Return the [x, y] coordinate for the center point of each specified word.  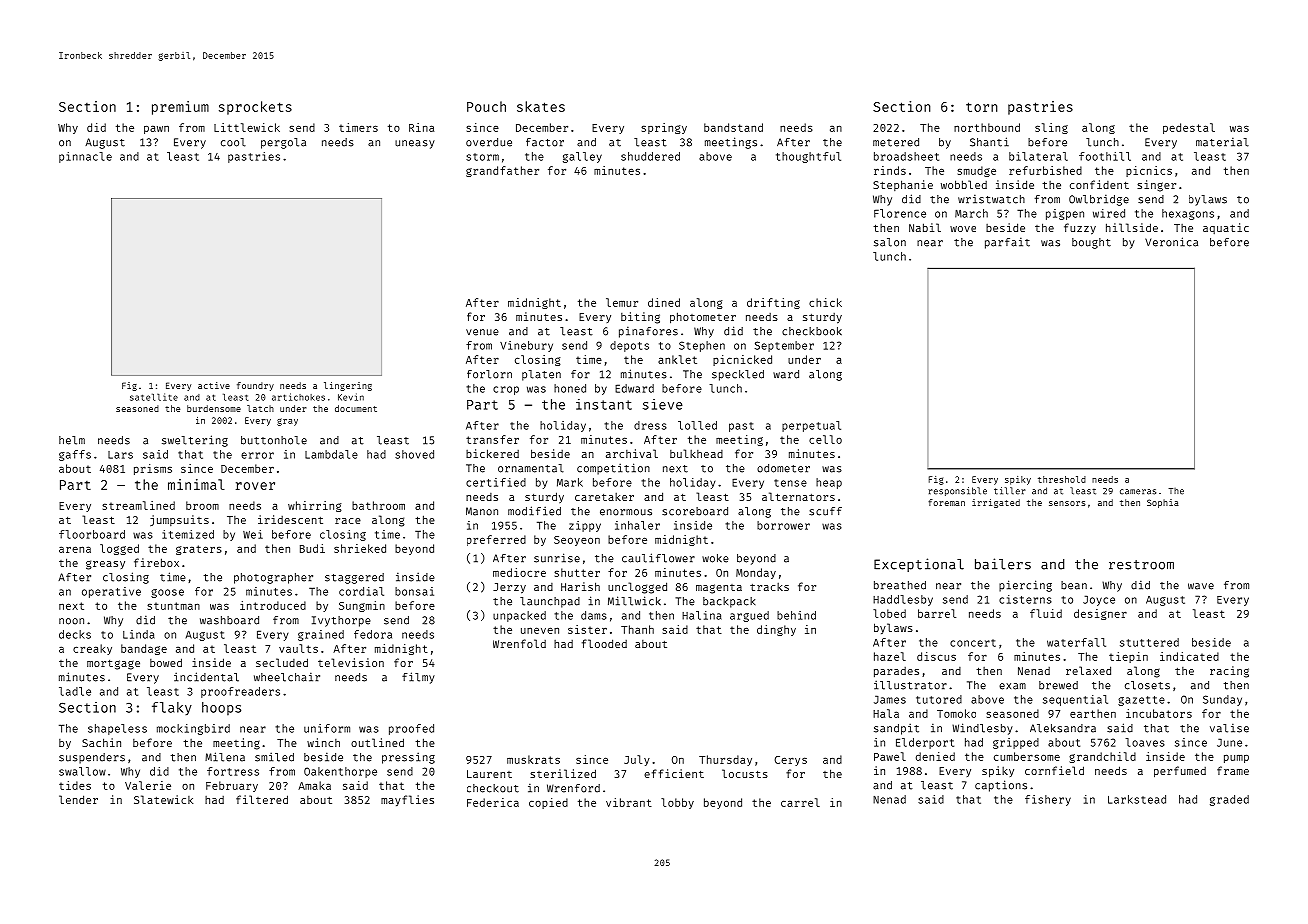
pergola [283, 143]
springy [664, 128]
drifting [773, 303]
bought [1091, 243]
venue [482, 332]
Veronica [1171, 242]
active [214, 385]
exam [1012, 686]
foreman [946, 502]
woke [715, 558]
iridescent [290, 519]
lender [78, 799]
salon [890, 242]
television [351, 662]
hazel [890, 656]
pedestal [1189, 128]
